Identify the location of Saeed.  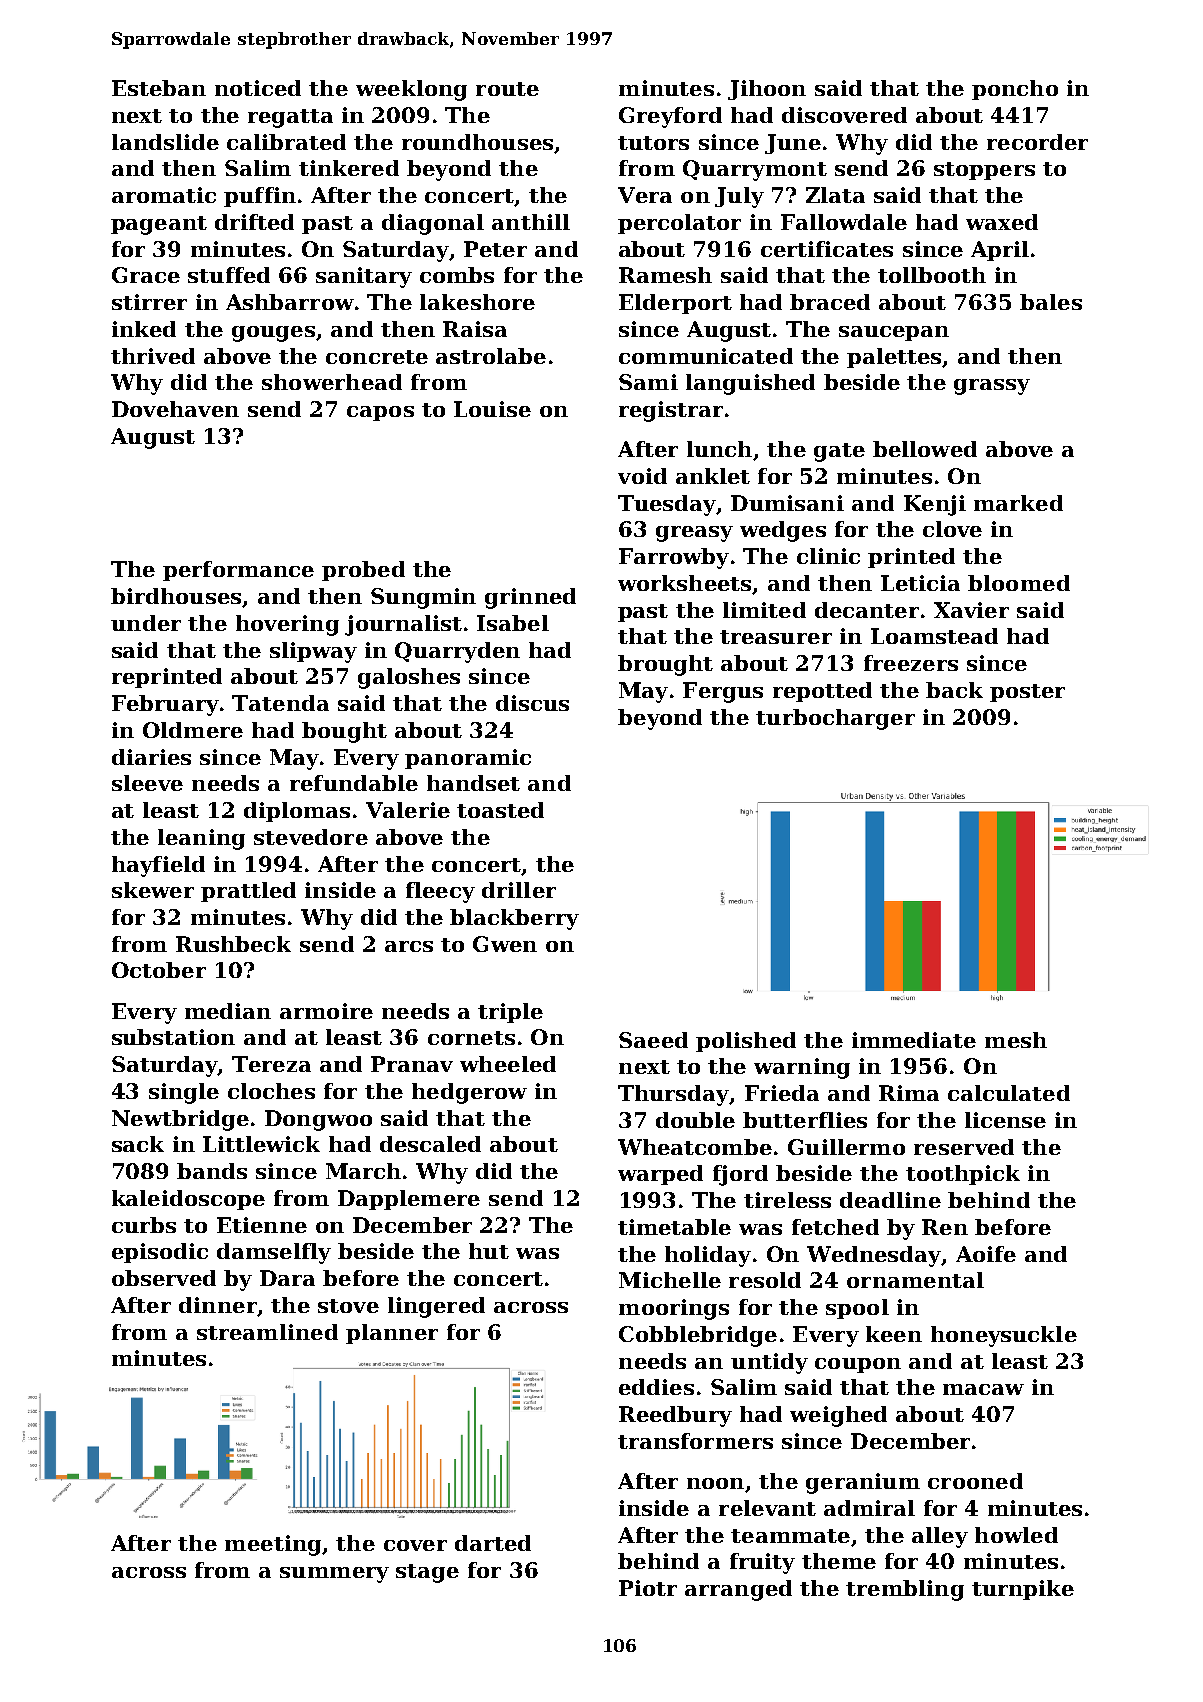
(653, 1040).
